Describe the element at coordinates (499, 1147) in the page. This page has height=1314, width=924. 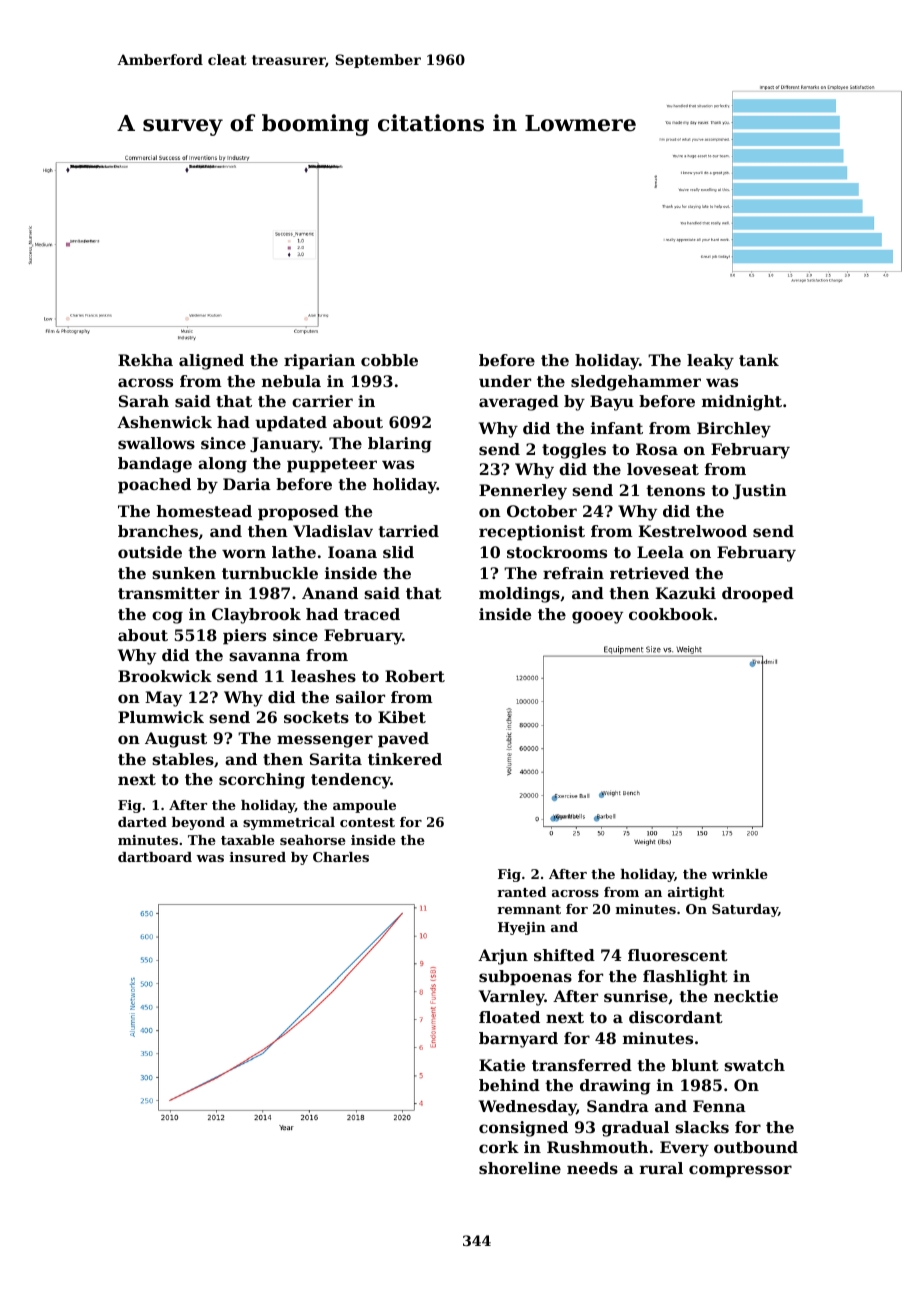
I see `cork` at that location.
